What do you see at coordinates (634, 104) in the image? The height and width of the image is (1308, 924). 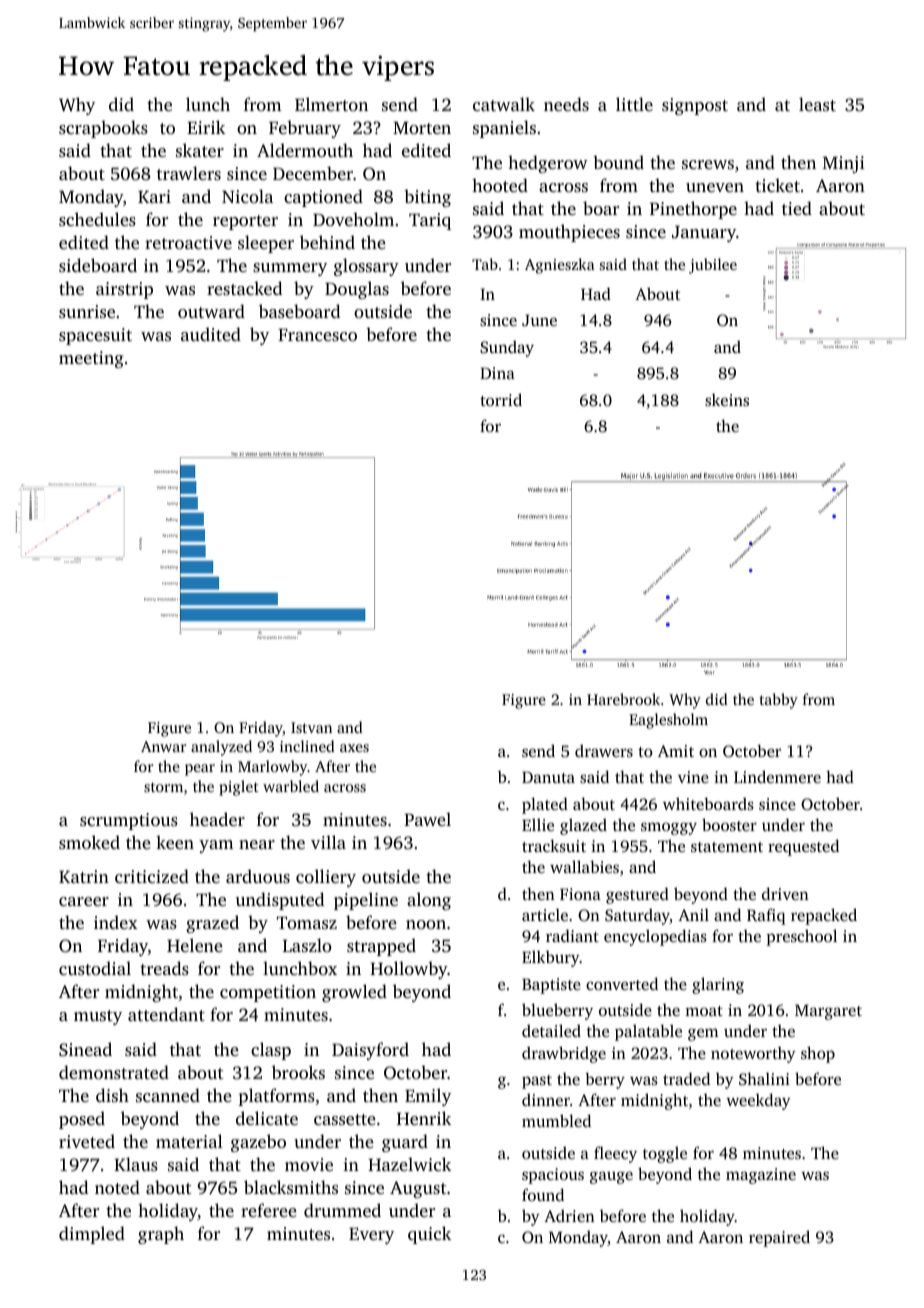 I see `little` at bounding box center [634, 104].
